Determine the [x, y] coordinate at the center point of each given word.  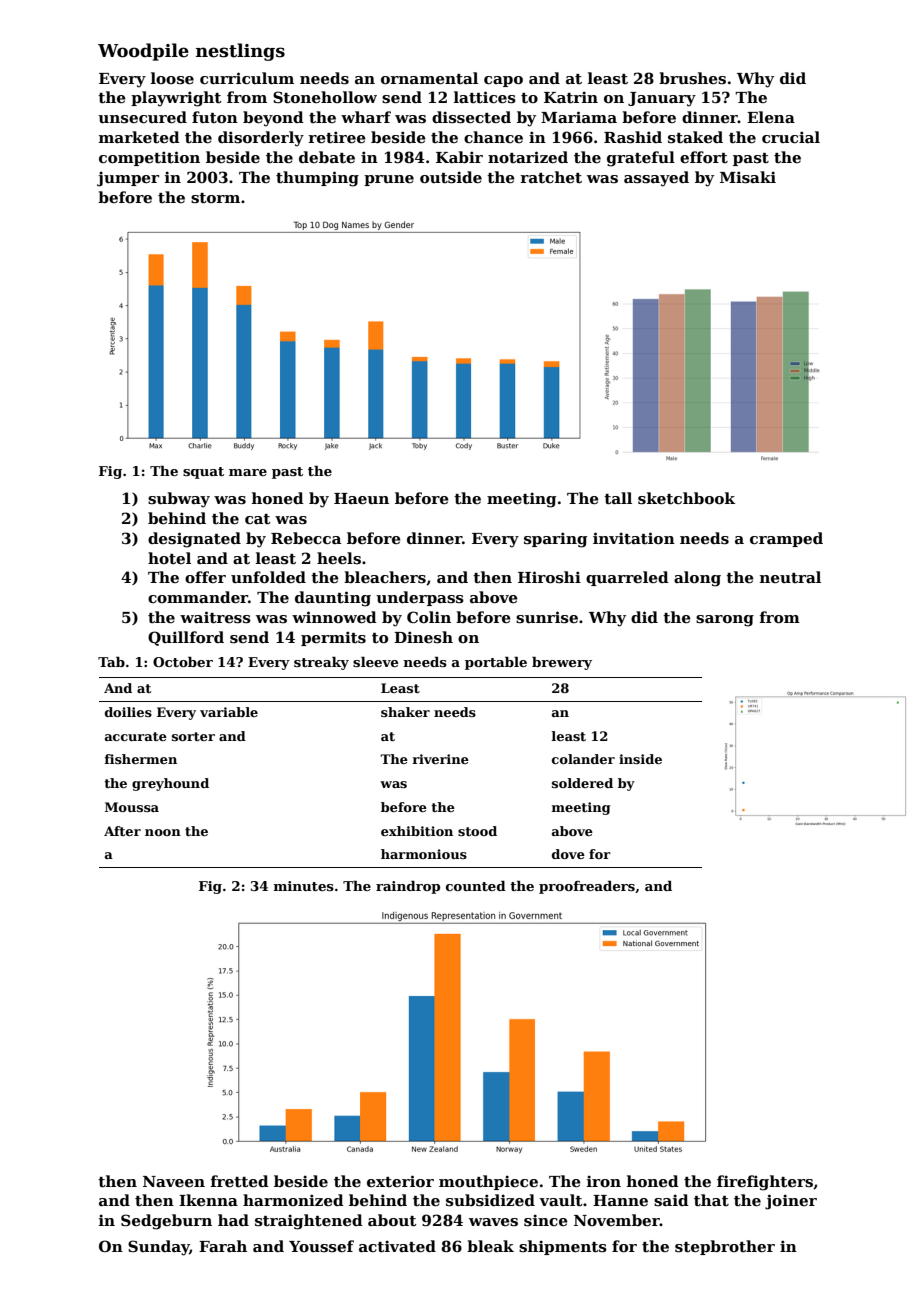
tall [618, 498]
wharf [366, 117]
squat [203, 473]
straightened [309, 1222]
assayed [656, 179]
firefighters [765, 1183]
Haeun [361, 498]
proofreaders [587, 887]
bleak [490, 1246]
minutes [304, 886]
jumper [128, 179]
